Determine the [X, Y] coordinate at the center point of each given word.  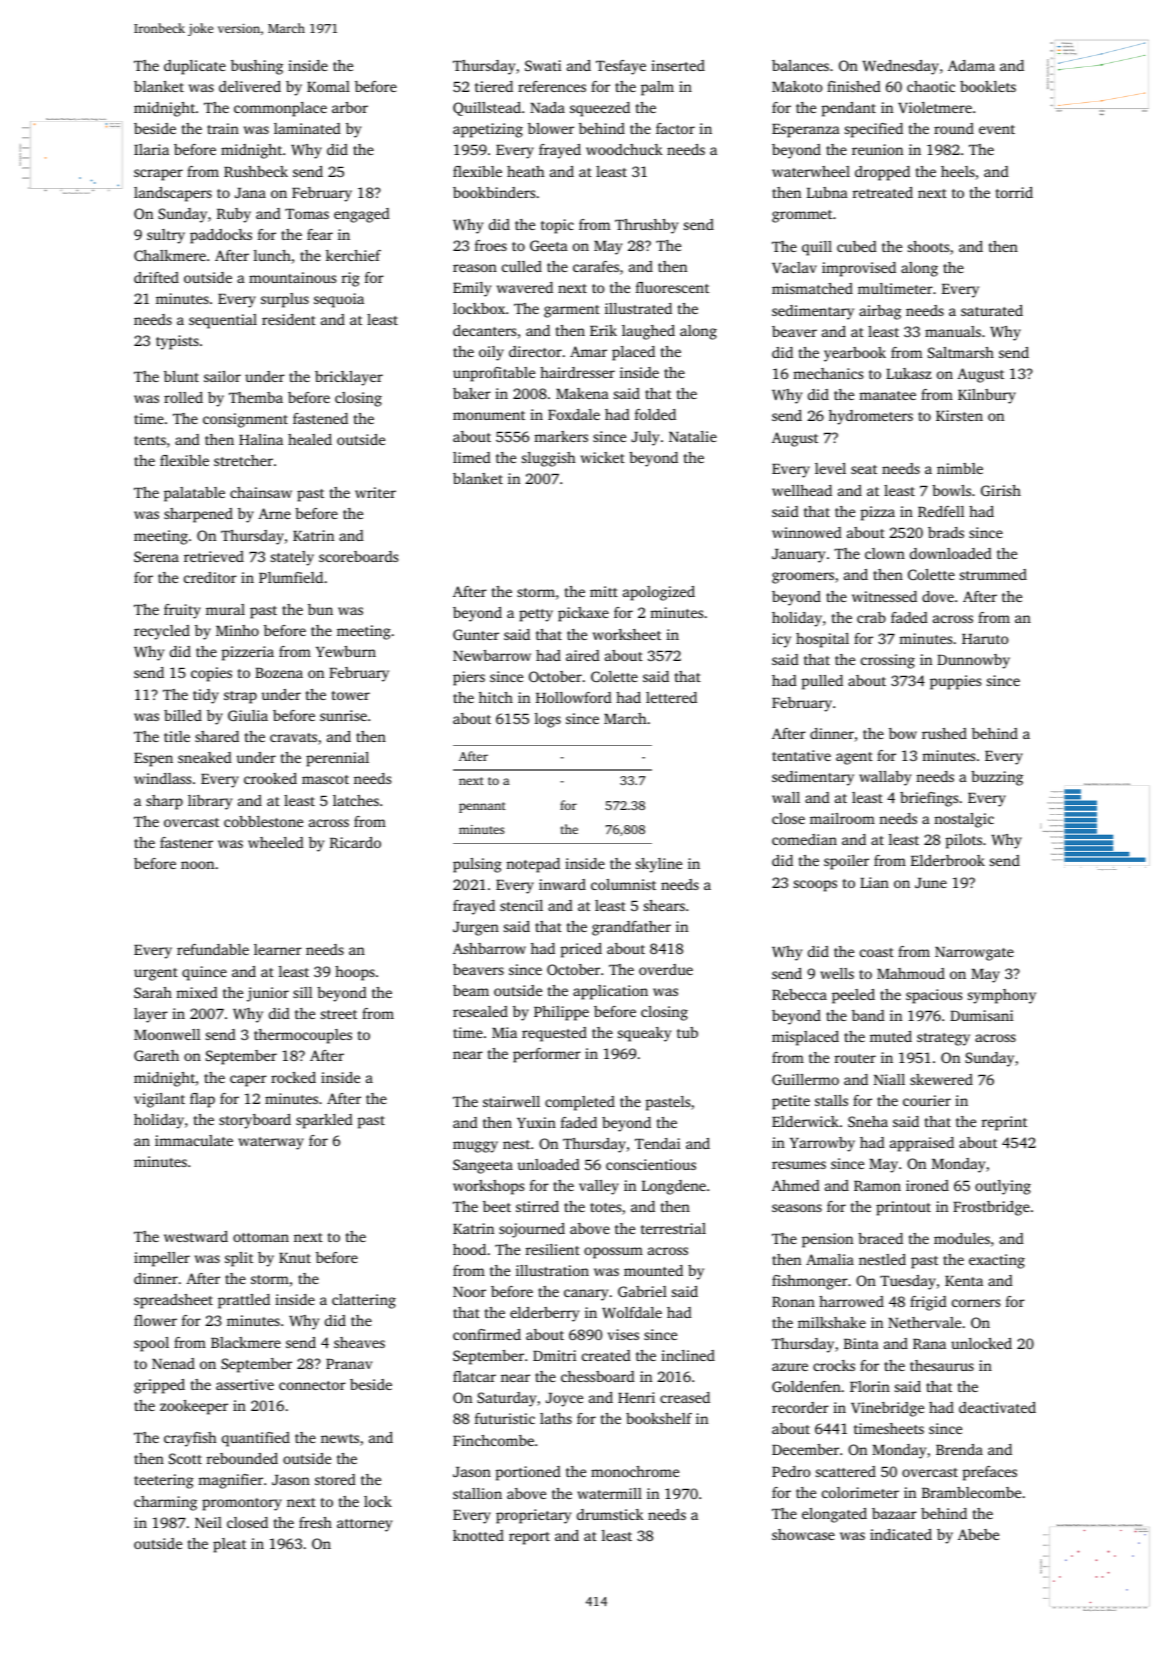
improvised [859, 269]
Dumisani [981, 1015]
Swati [543, 65]
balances [800, 65]
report [529, 1538]
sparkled [324, 1121]
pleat [229, 1545]
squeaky [644, 1034]
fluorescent [672, 287]
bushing [257, 67]
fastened [320, 418]
